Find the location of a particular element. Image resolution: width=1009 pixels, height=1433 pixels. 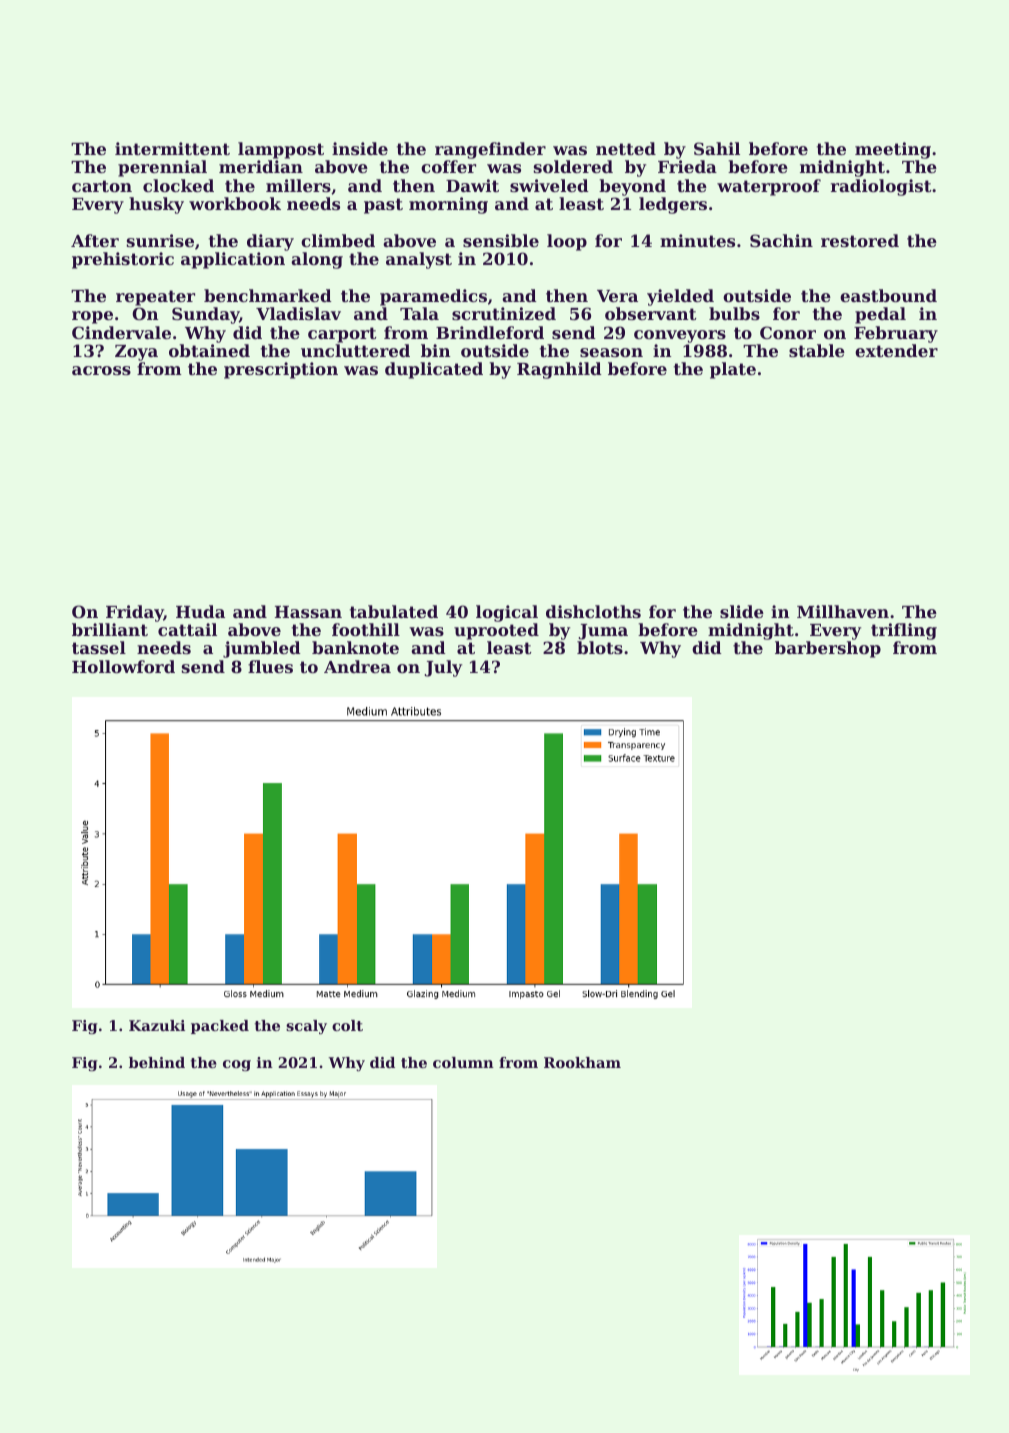

intermittent is located at coordinates (172, 148).
